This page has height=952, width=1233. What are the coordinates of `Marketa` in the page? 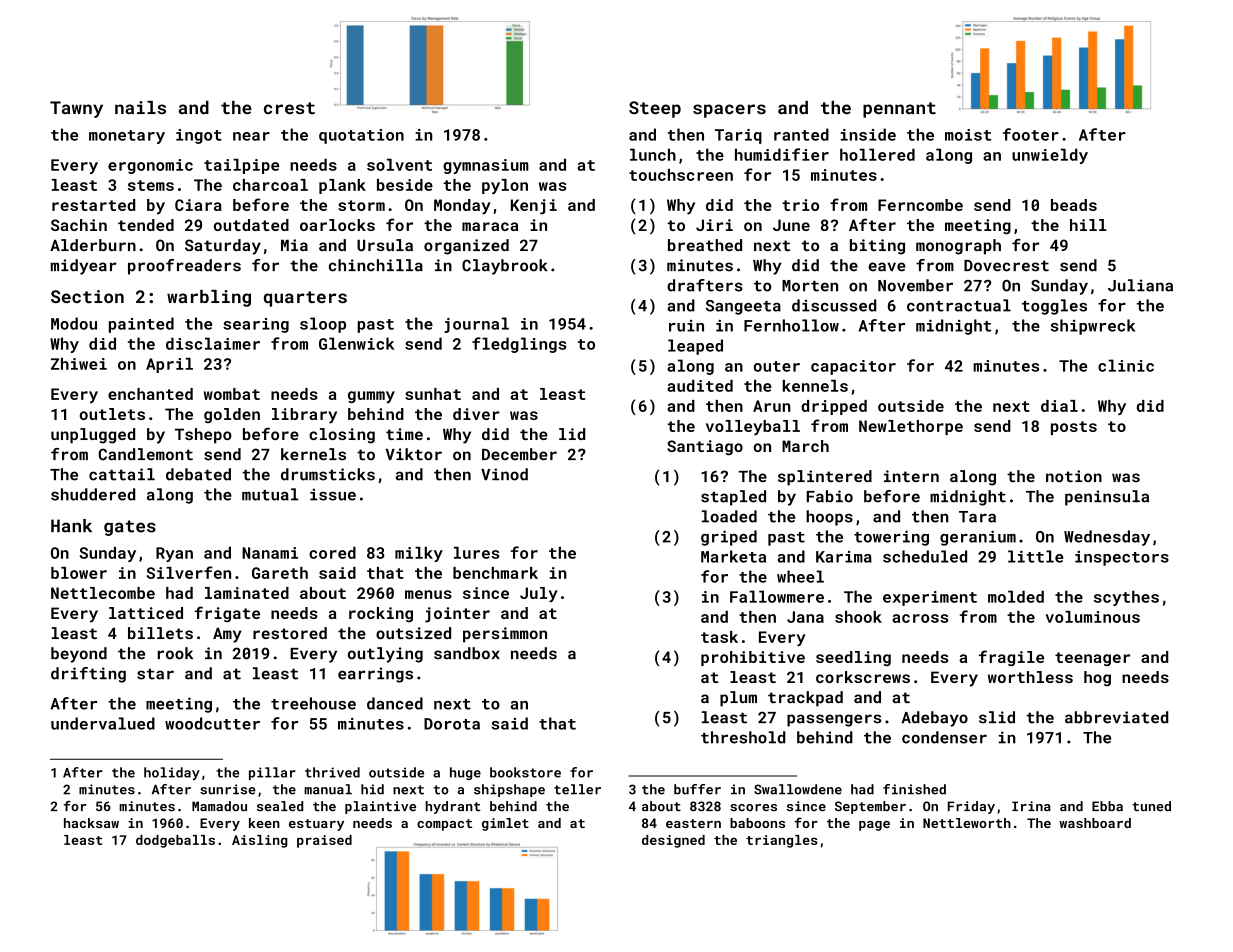 It's located at (733, 556).
